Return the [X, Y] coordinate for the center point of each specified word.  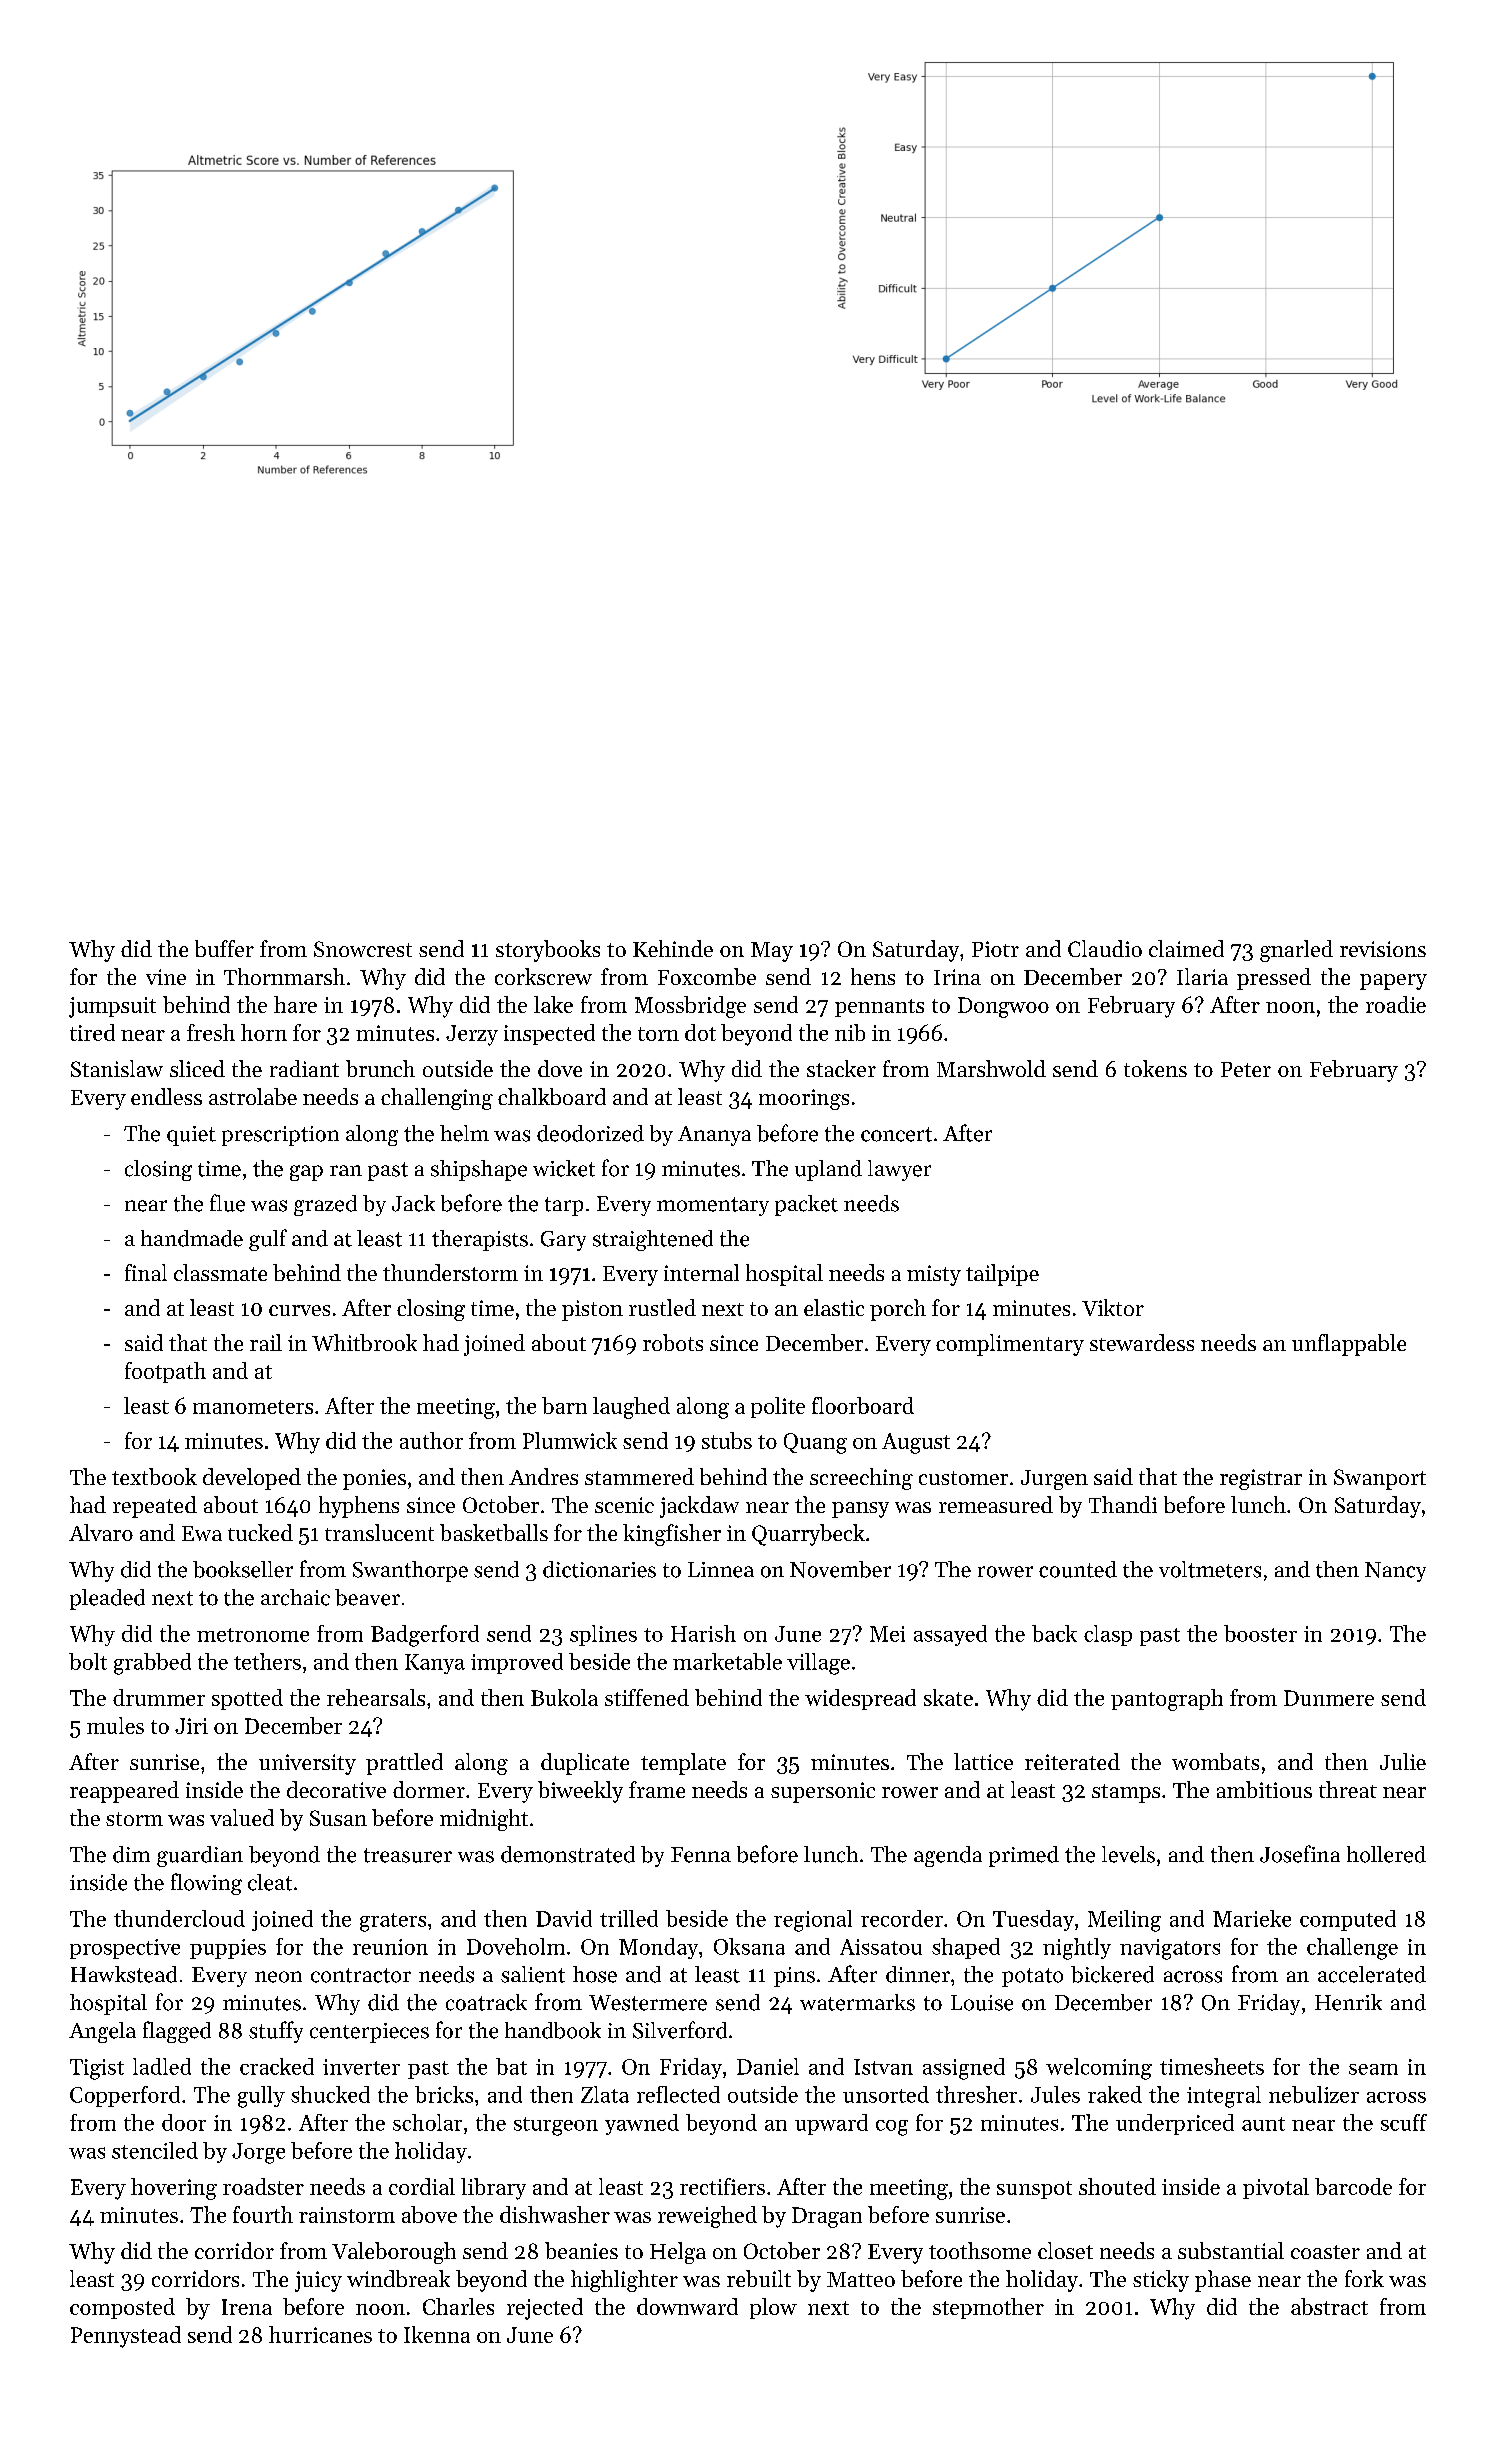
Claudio [1105, 948]
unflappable [1349, 1345]
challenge [1352, 1949]
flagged [177, 2032]
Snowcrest [363, 949]
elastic [834, 1307]
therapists [480, 1240]
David [564, 1918]
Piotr [995, 949]
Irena [247, 2307]
